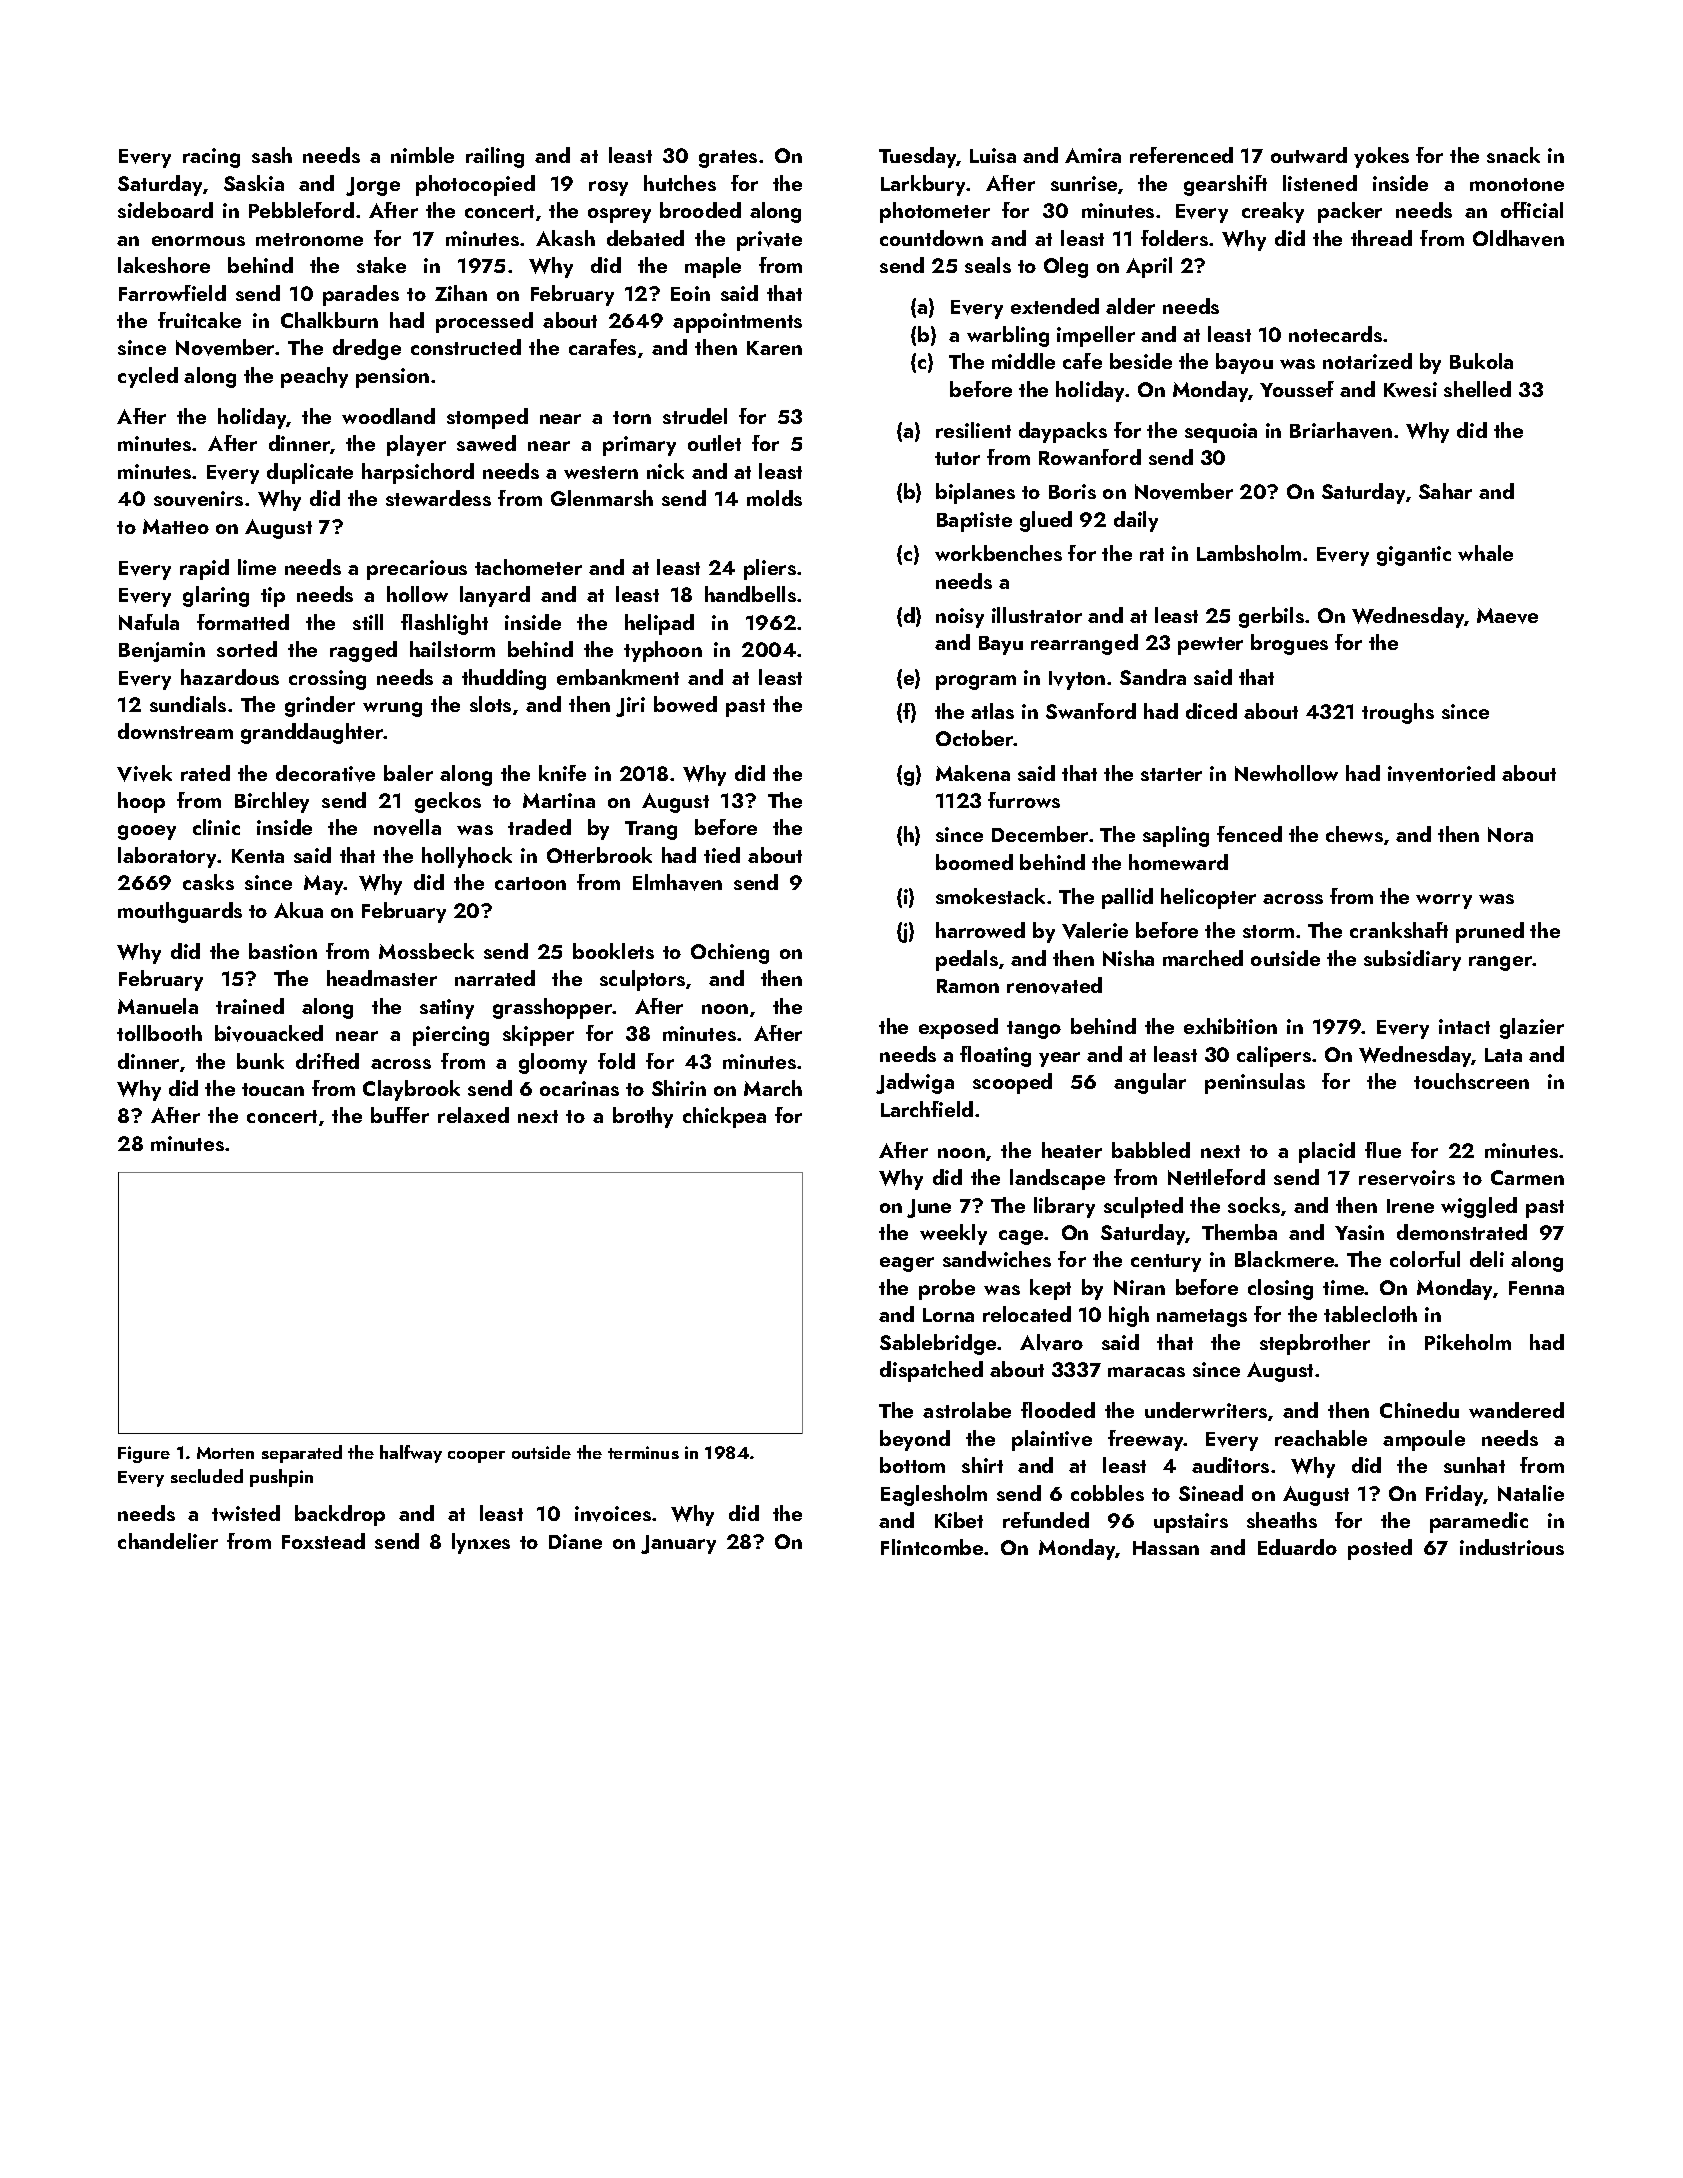 The height and width of the document is (2178, 1683). Describe the element at coordinates (1424, 1440) in the document. I see `ampoule` at that location.
